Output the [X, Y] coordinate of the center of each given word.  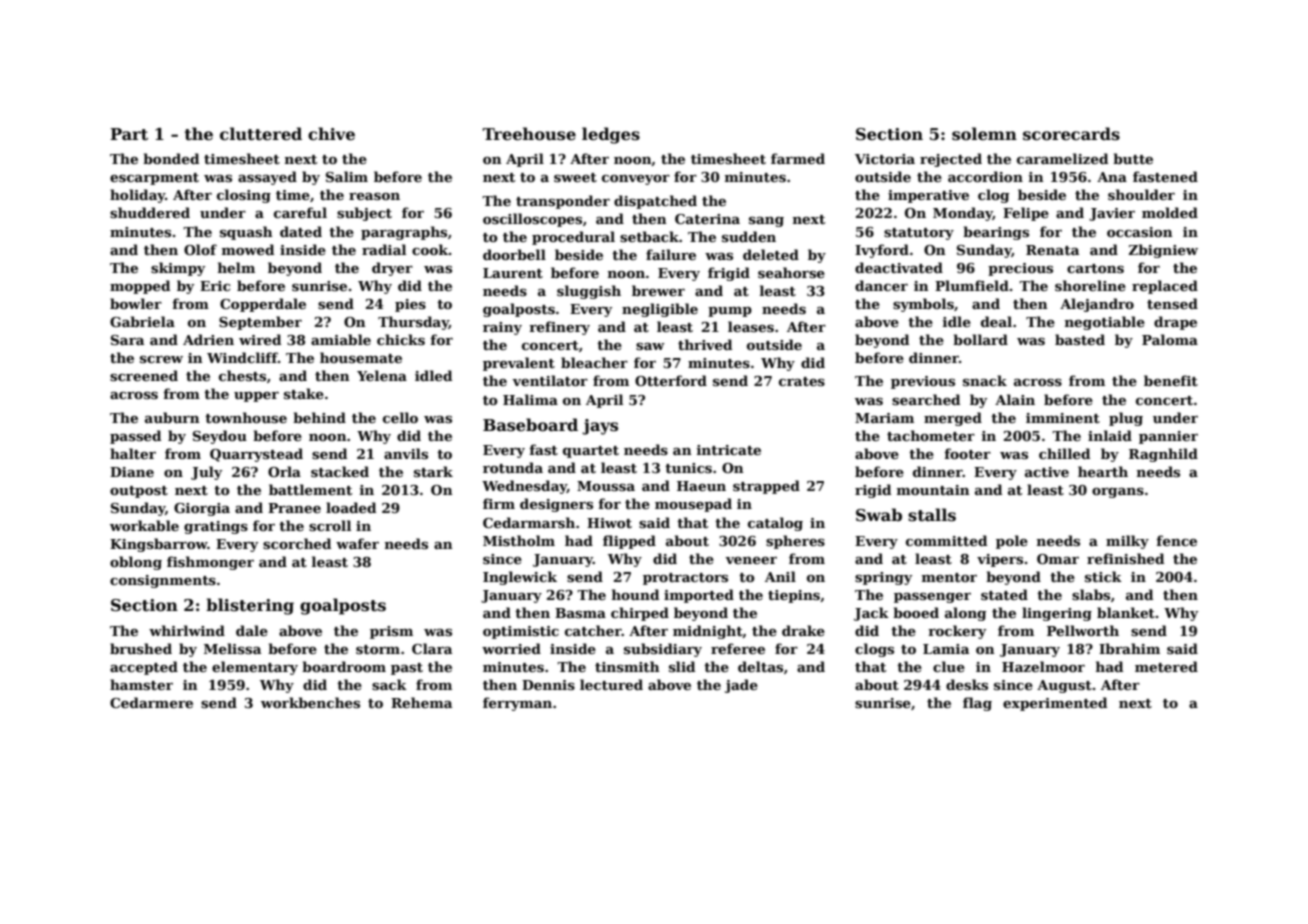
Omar [1058, 559]
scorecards [1071, 134]
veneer [751, 560]
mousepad [693, 505]
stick [1103, 576]
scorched [297, 543]
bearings [996, 233]
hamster [141, 684]
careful [300, 212]
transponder [563, 202]
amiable [341, 339]
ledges [611, 135]
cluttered [261, 134]
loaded [351, 507]
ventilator [550, 380]
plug [1126, 419]
